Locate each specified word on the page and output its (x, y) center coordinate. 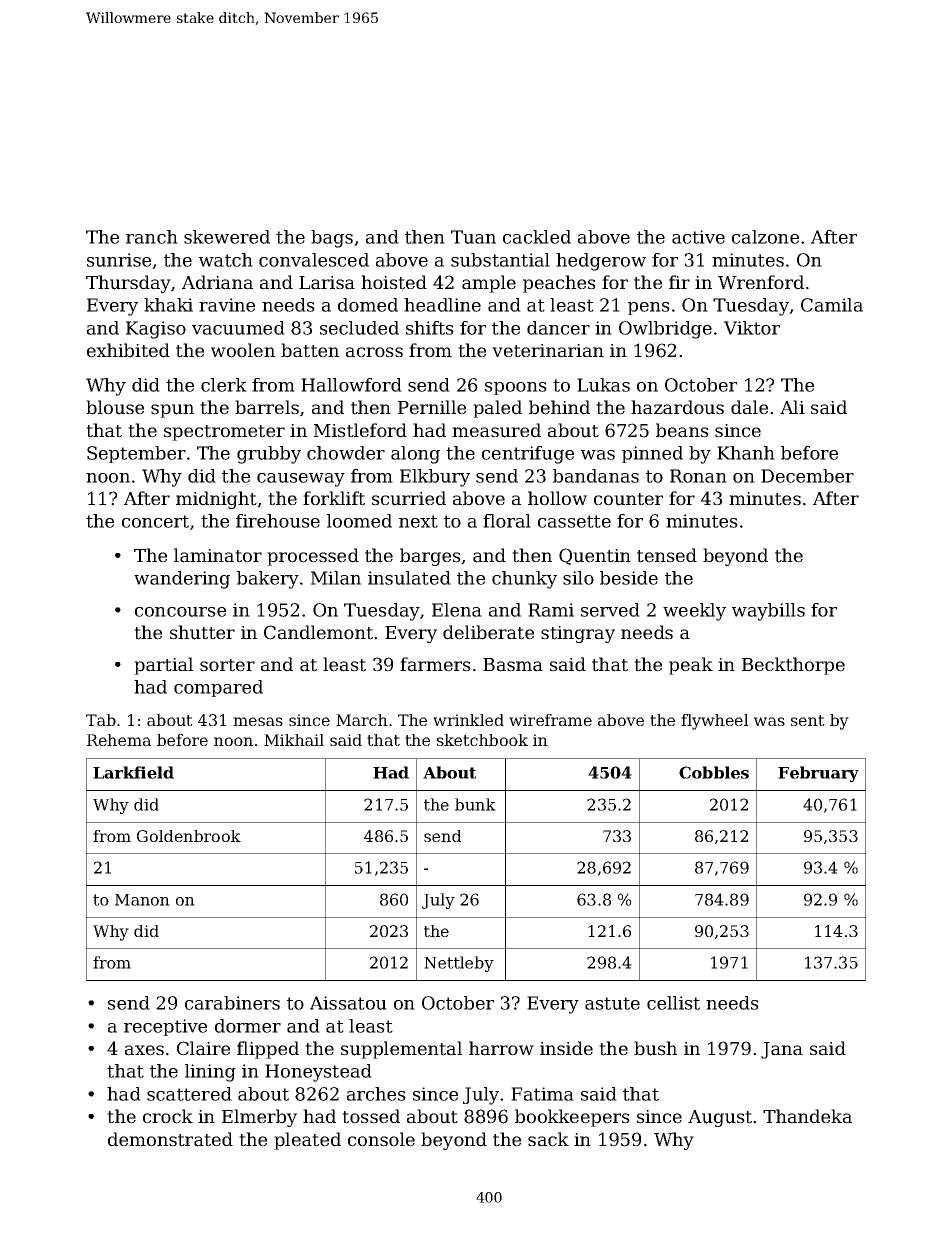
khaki (168, 305)
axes (144, 1050)
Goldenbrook (189, 836)
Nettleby (459, 964)
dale (749, 407)
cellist (673, 1003)
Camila (832, 305)
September (136, 454)
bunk (475, 804)
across (374, 352)
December (807, 476)
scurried (409, 498)
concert (155, 521)
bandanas (596, 476)
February (818, 774)
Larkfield (133, 772)
